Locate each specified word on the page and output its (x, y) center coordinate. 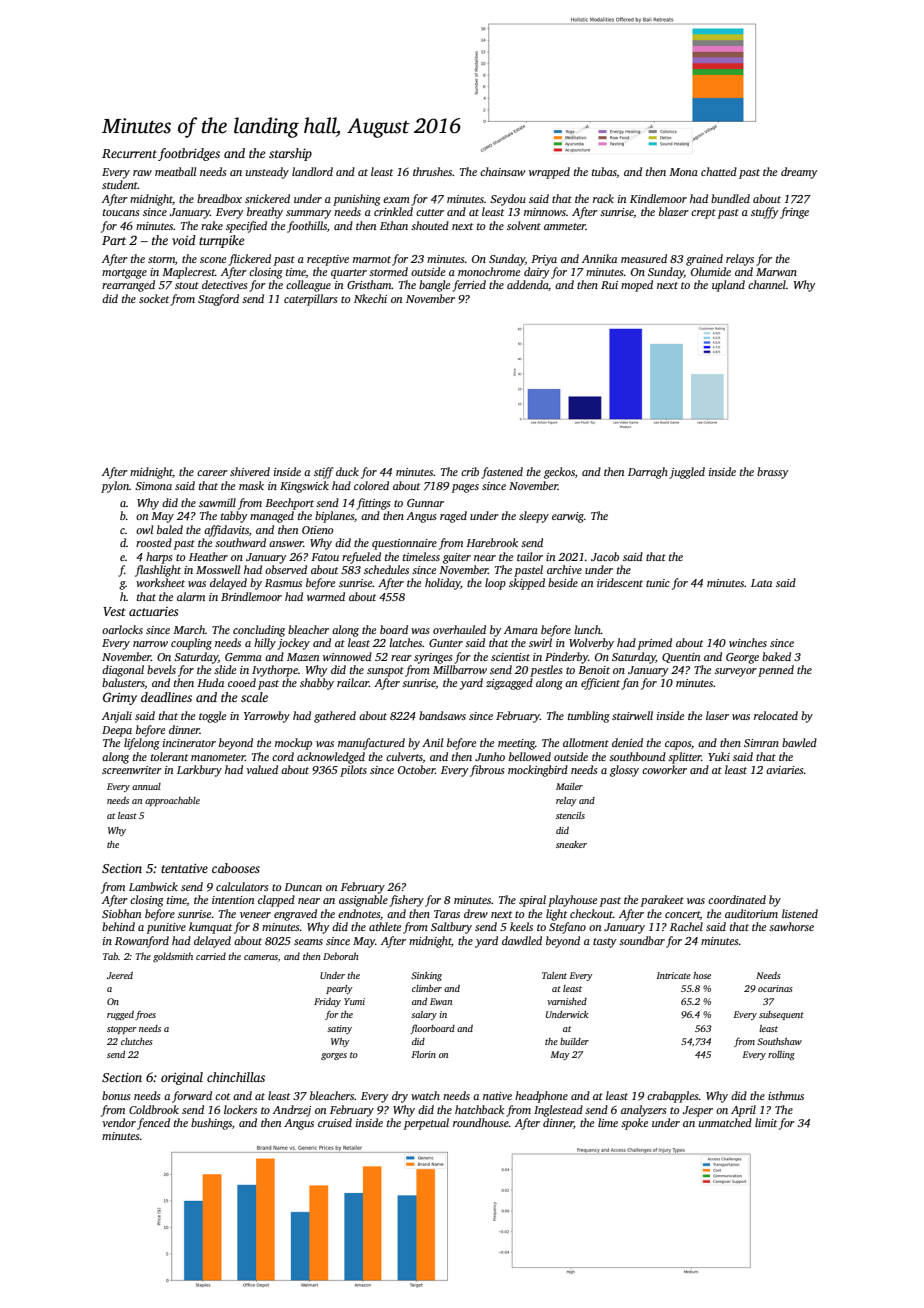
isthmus (786, 1095)
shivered (250, 471)
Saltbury (451, 928)
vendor (119, 1122)
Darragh (648, 473)
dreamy (799, 173)
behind (118, 926)
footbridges (189, 154)
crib (470, 471)
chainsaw (502, 171)
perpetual (426, 1124)
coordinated (737, 899)
